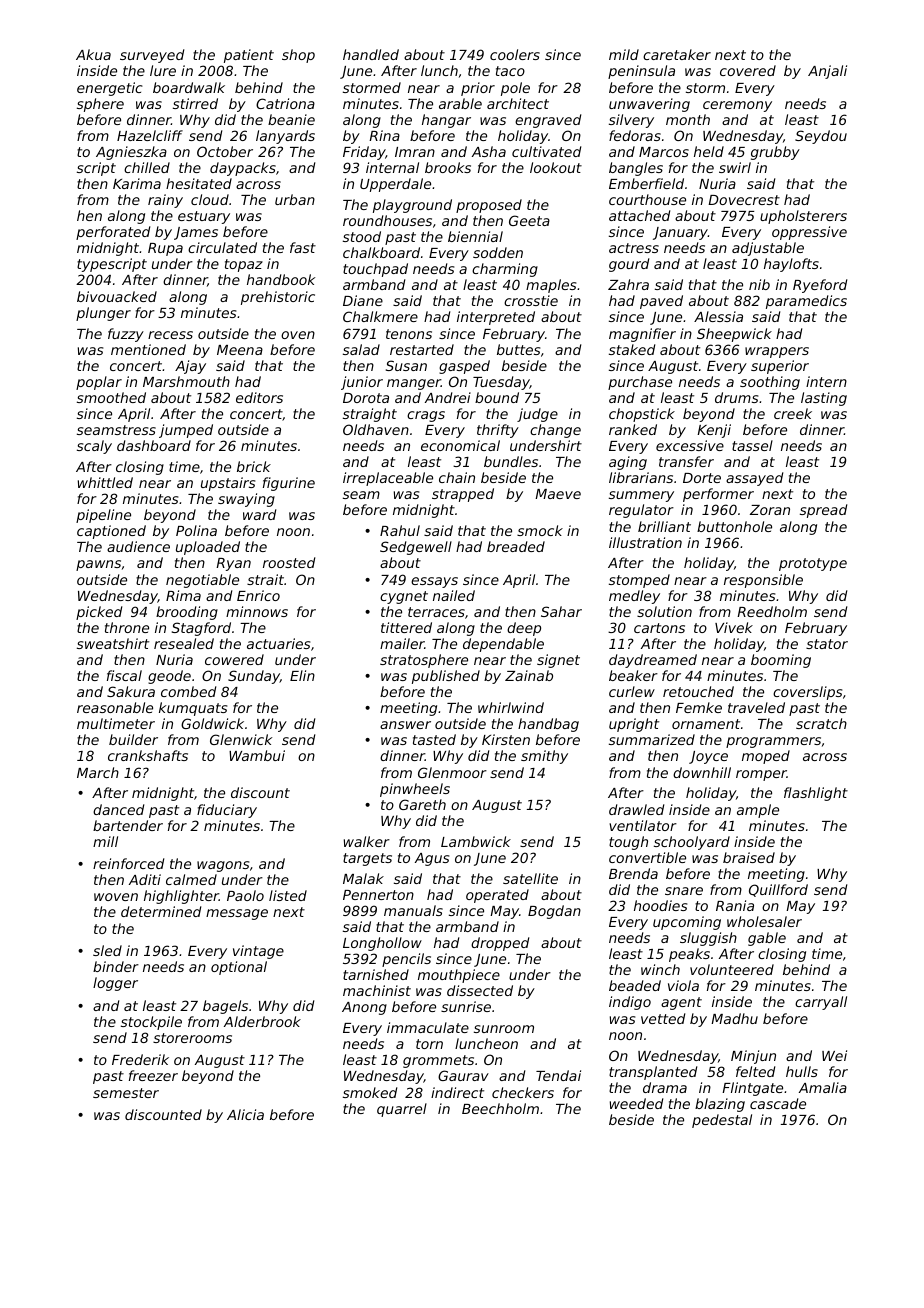  What do you see at coordinates (554, 912) in the screenshot?
I see `Bogdan` at bounding box center [554, 912].
